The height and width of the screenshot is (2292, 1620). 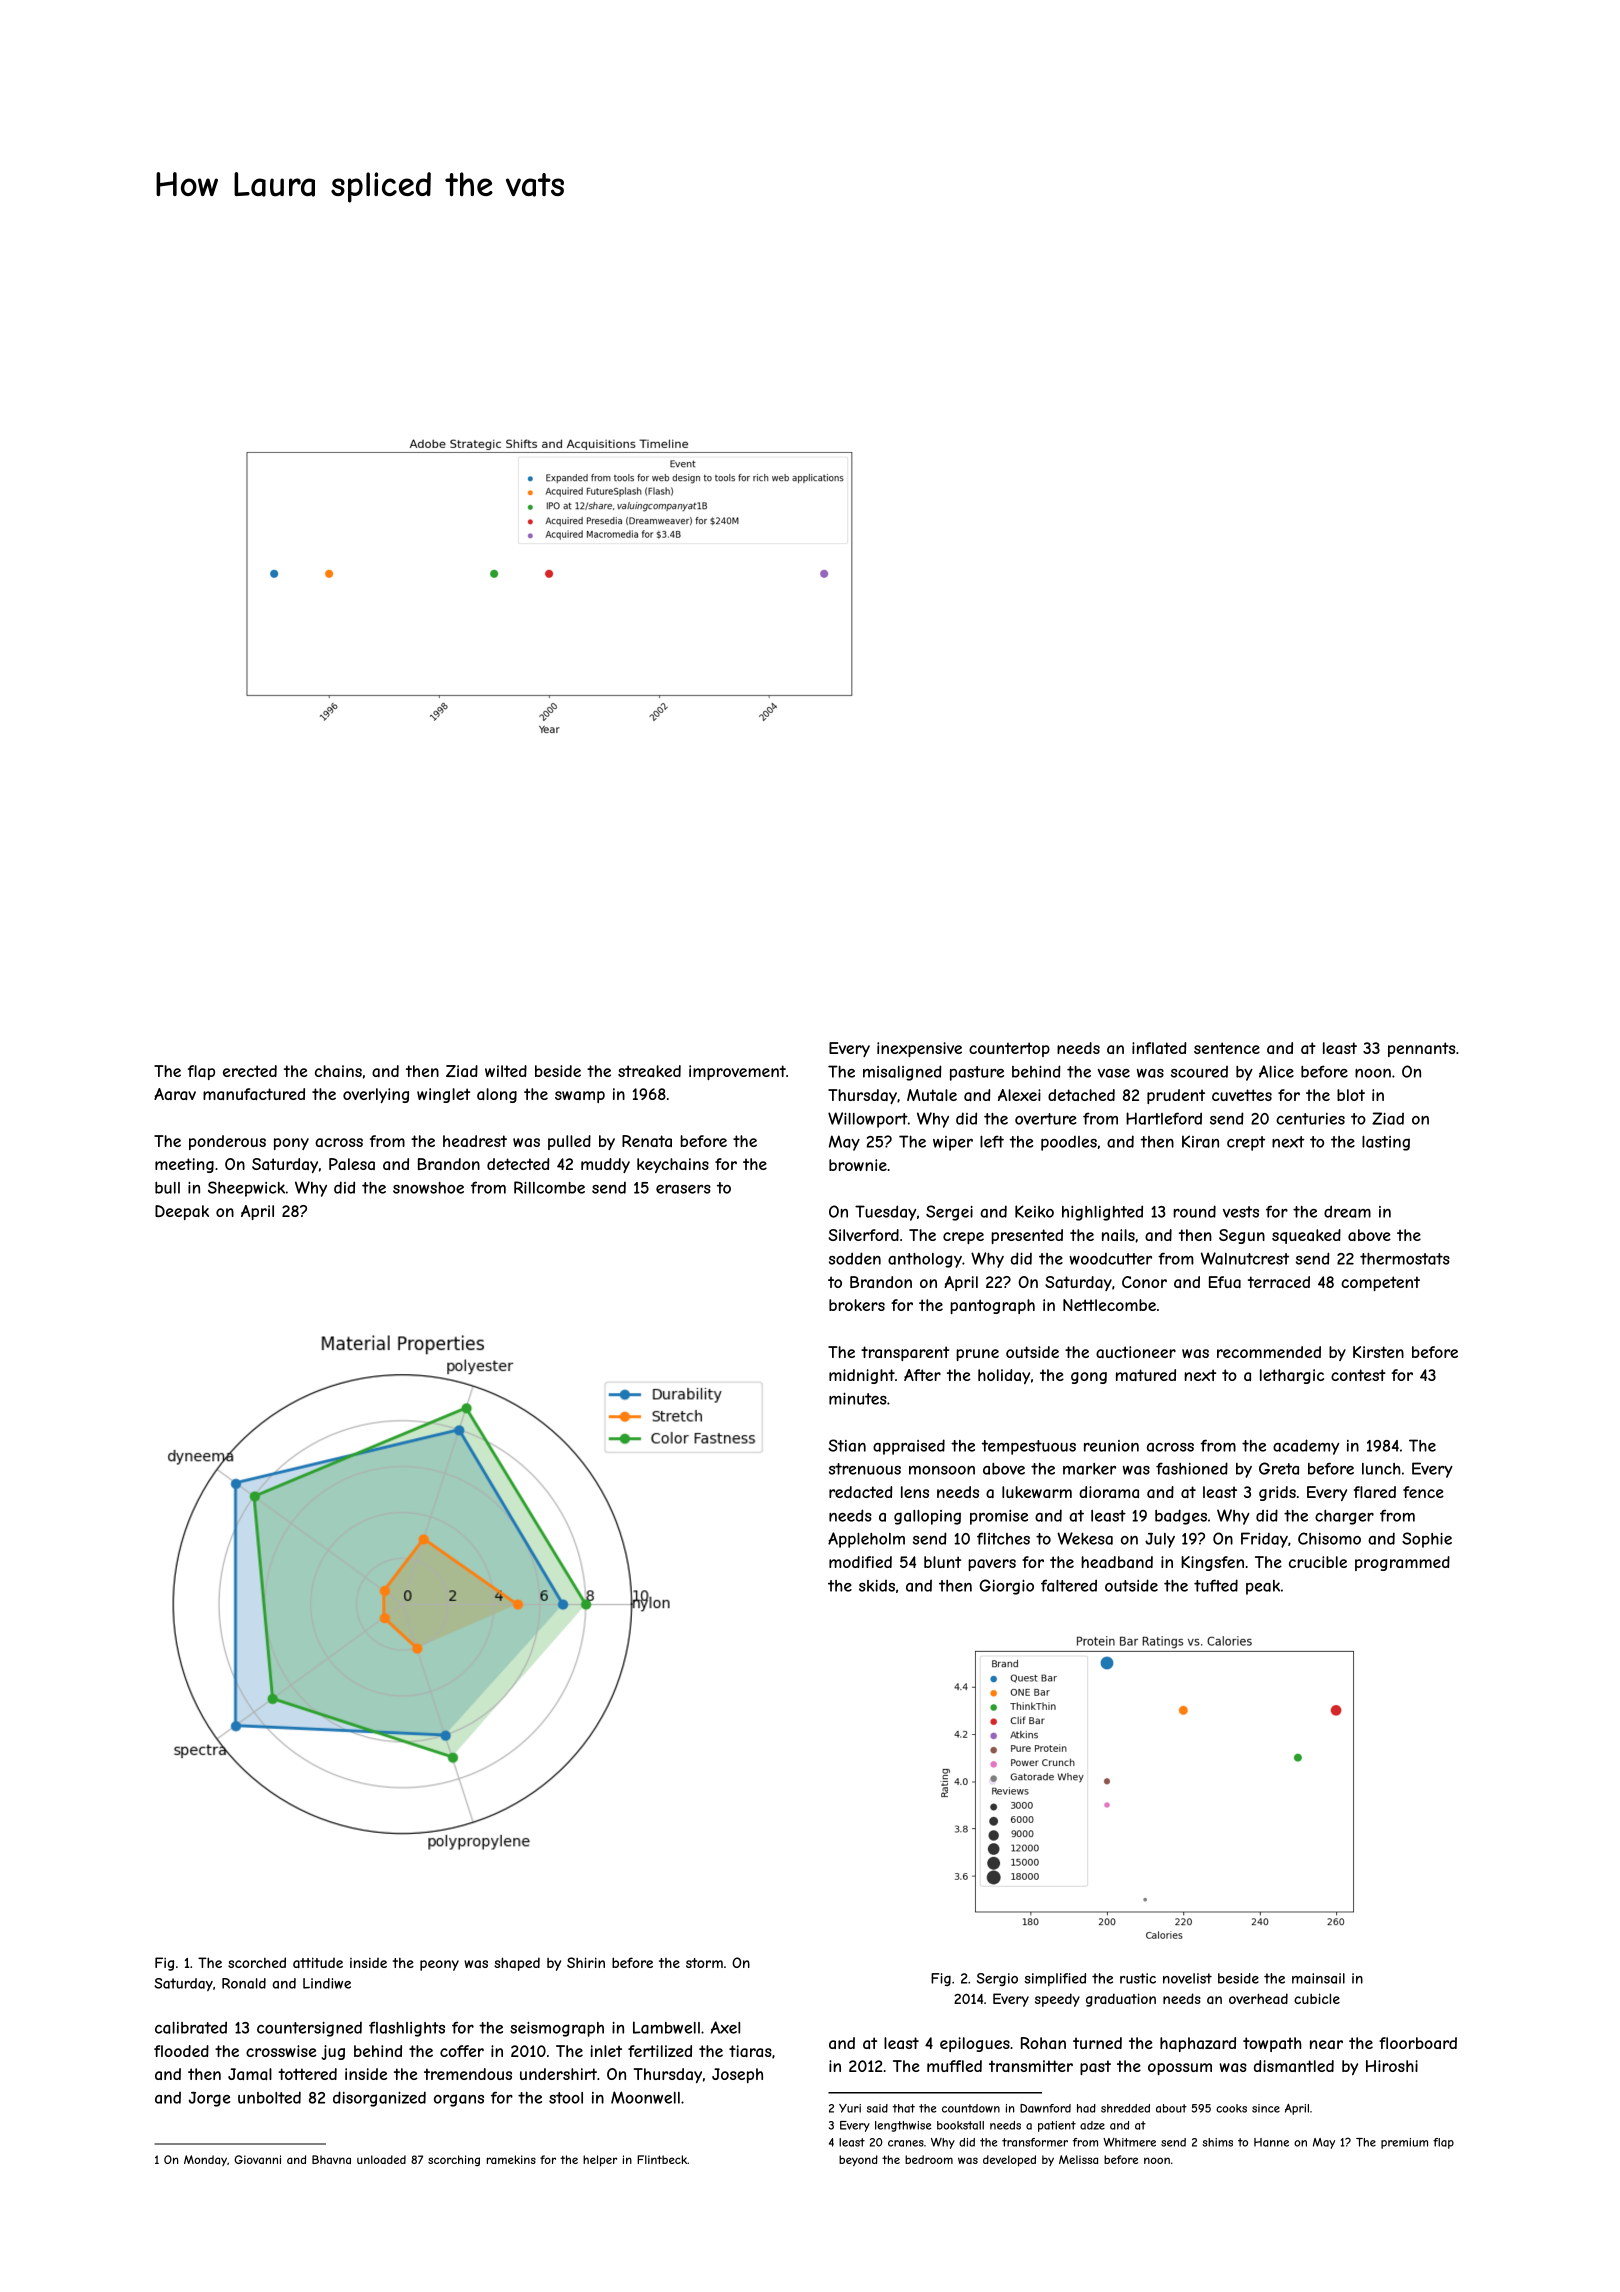 I want to click on midnight, so click(x=862, y=1376).
